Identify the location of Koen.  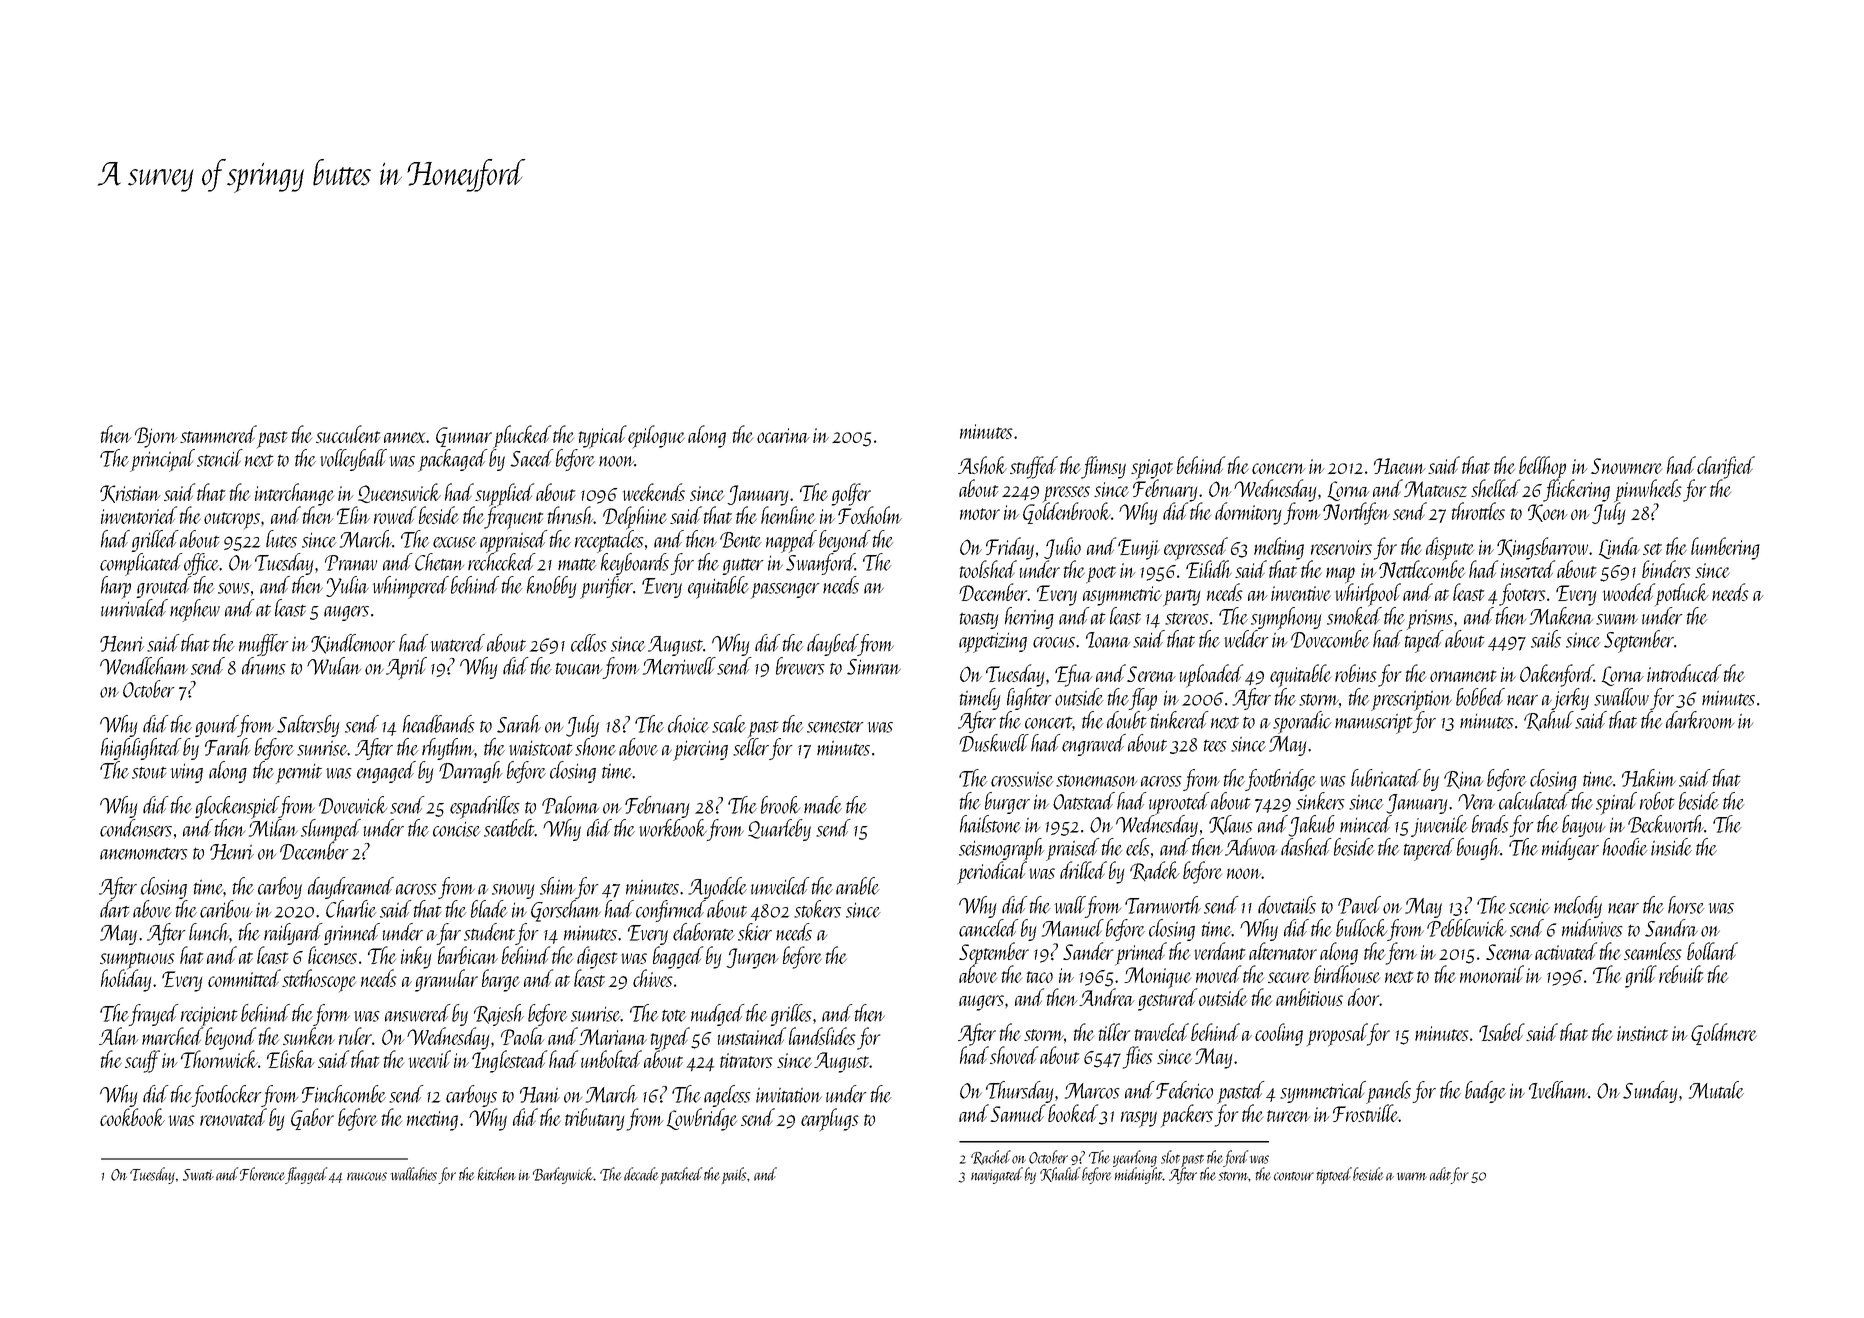
(1548, 513).
